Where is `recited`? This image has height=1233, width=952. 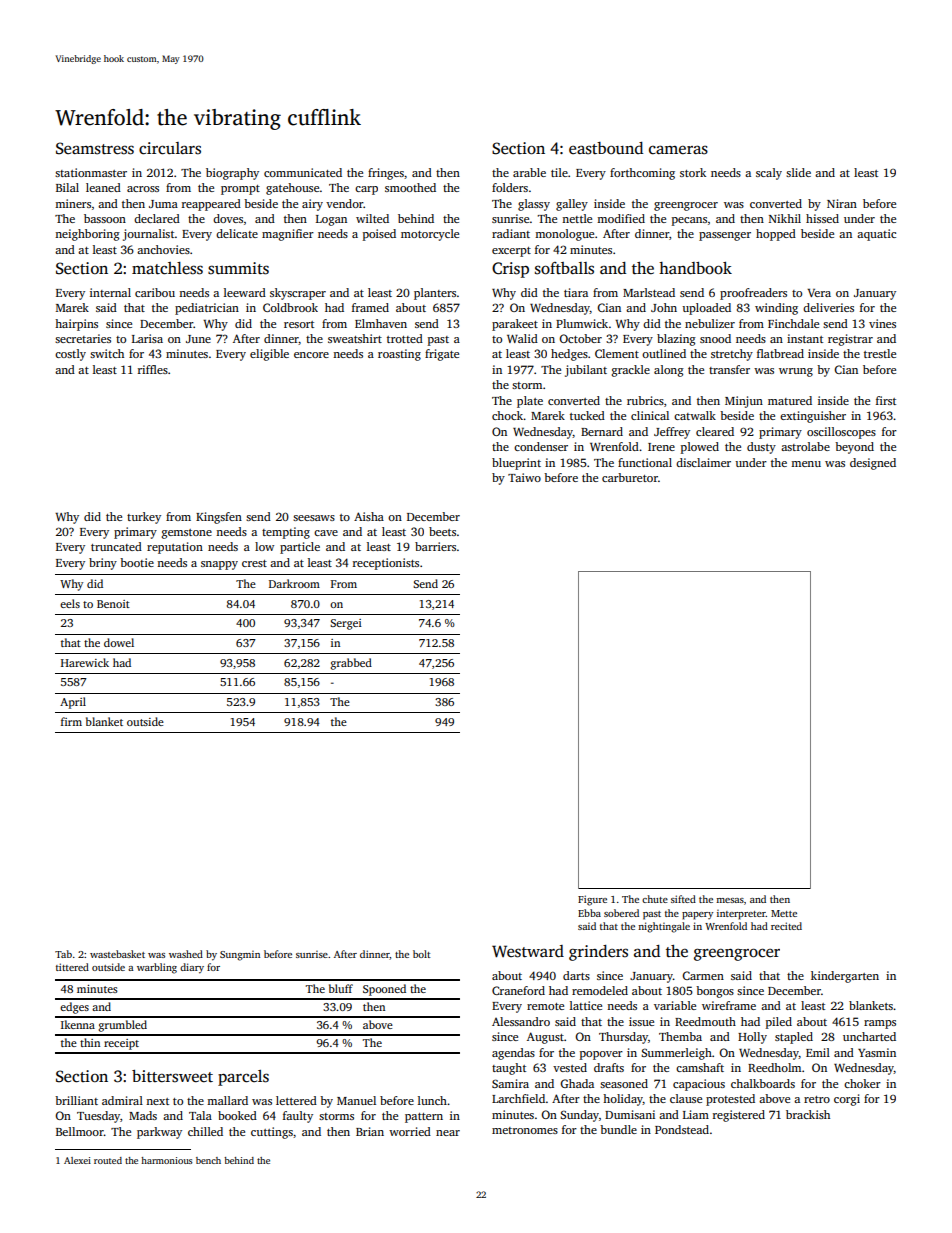
recited is located at coordinates (786, 926).
